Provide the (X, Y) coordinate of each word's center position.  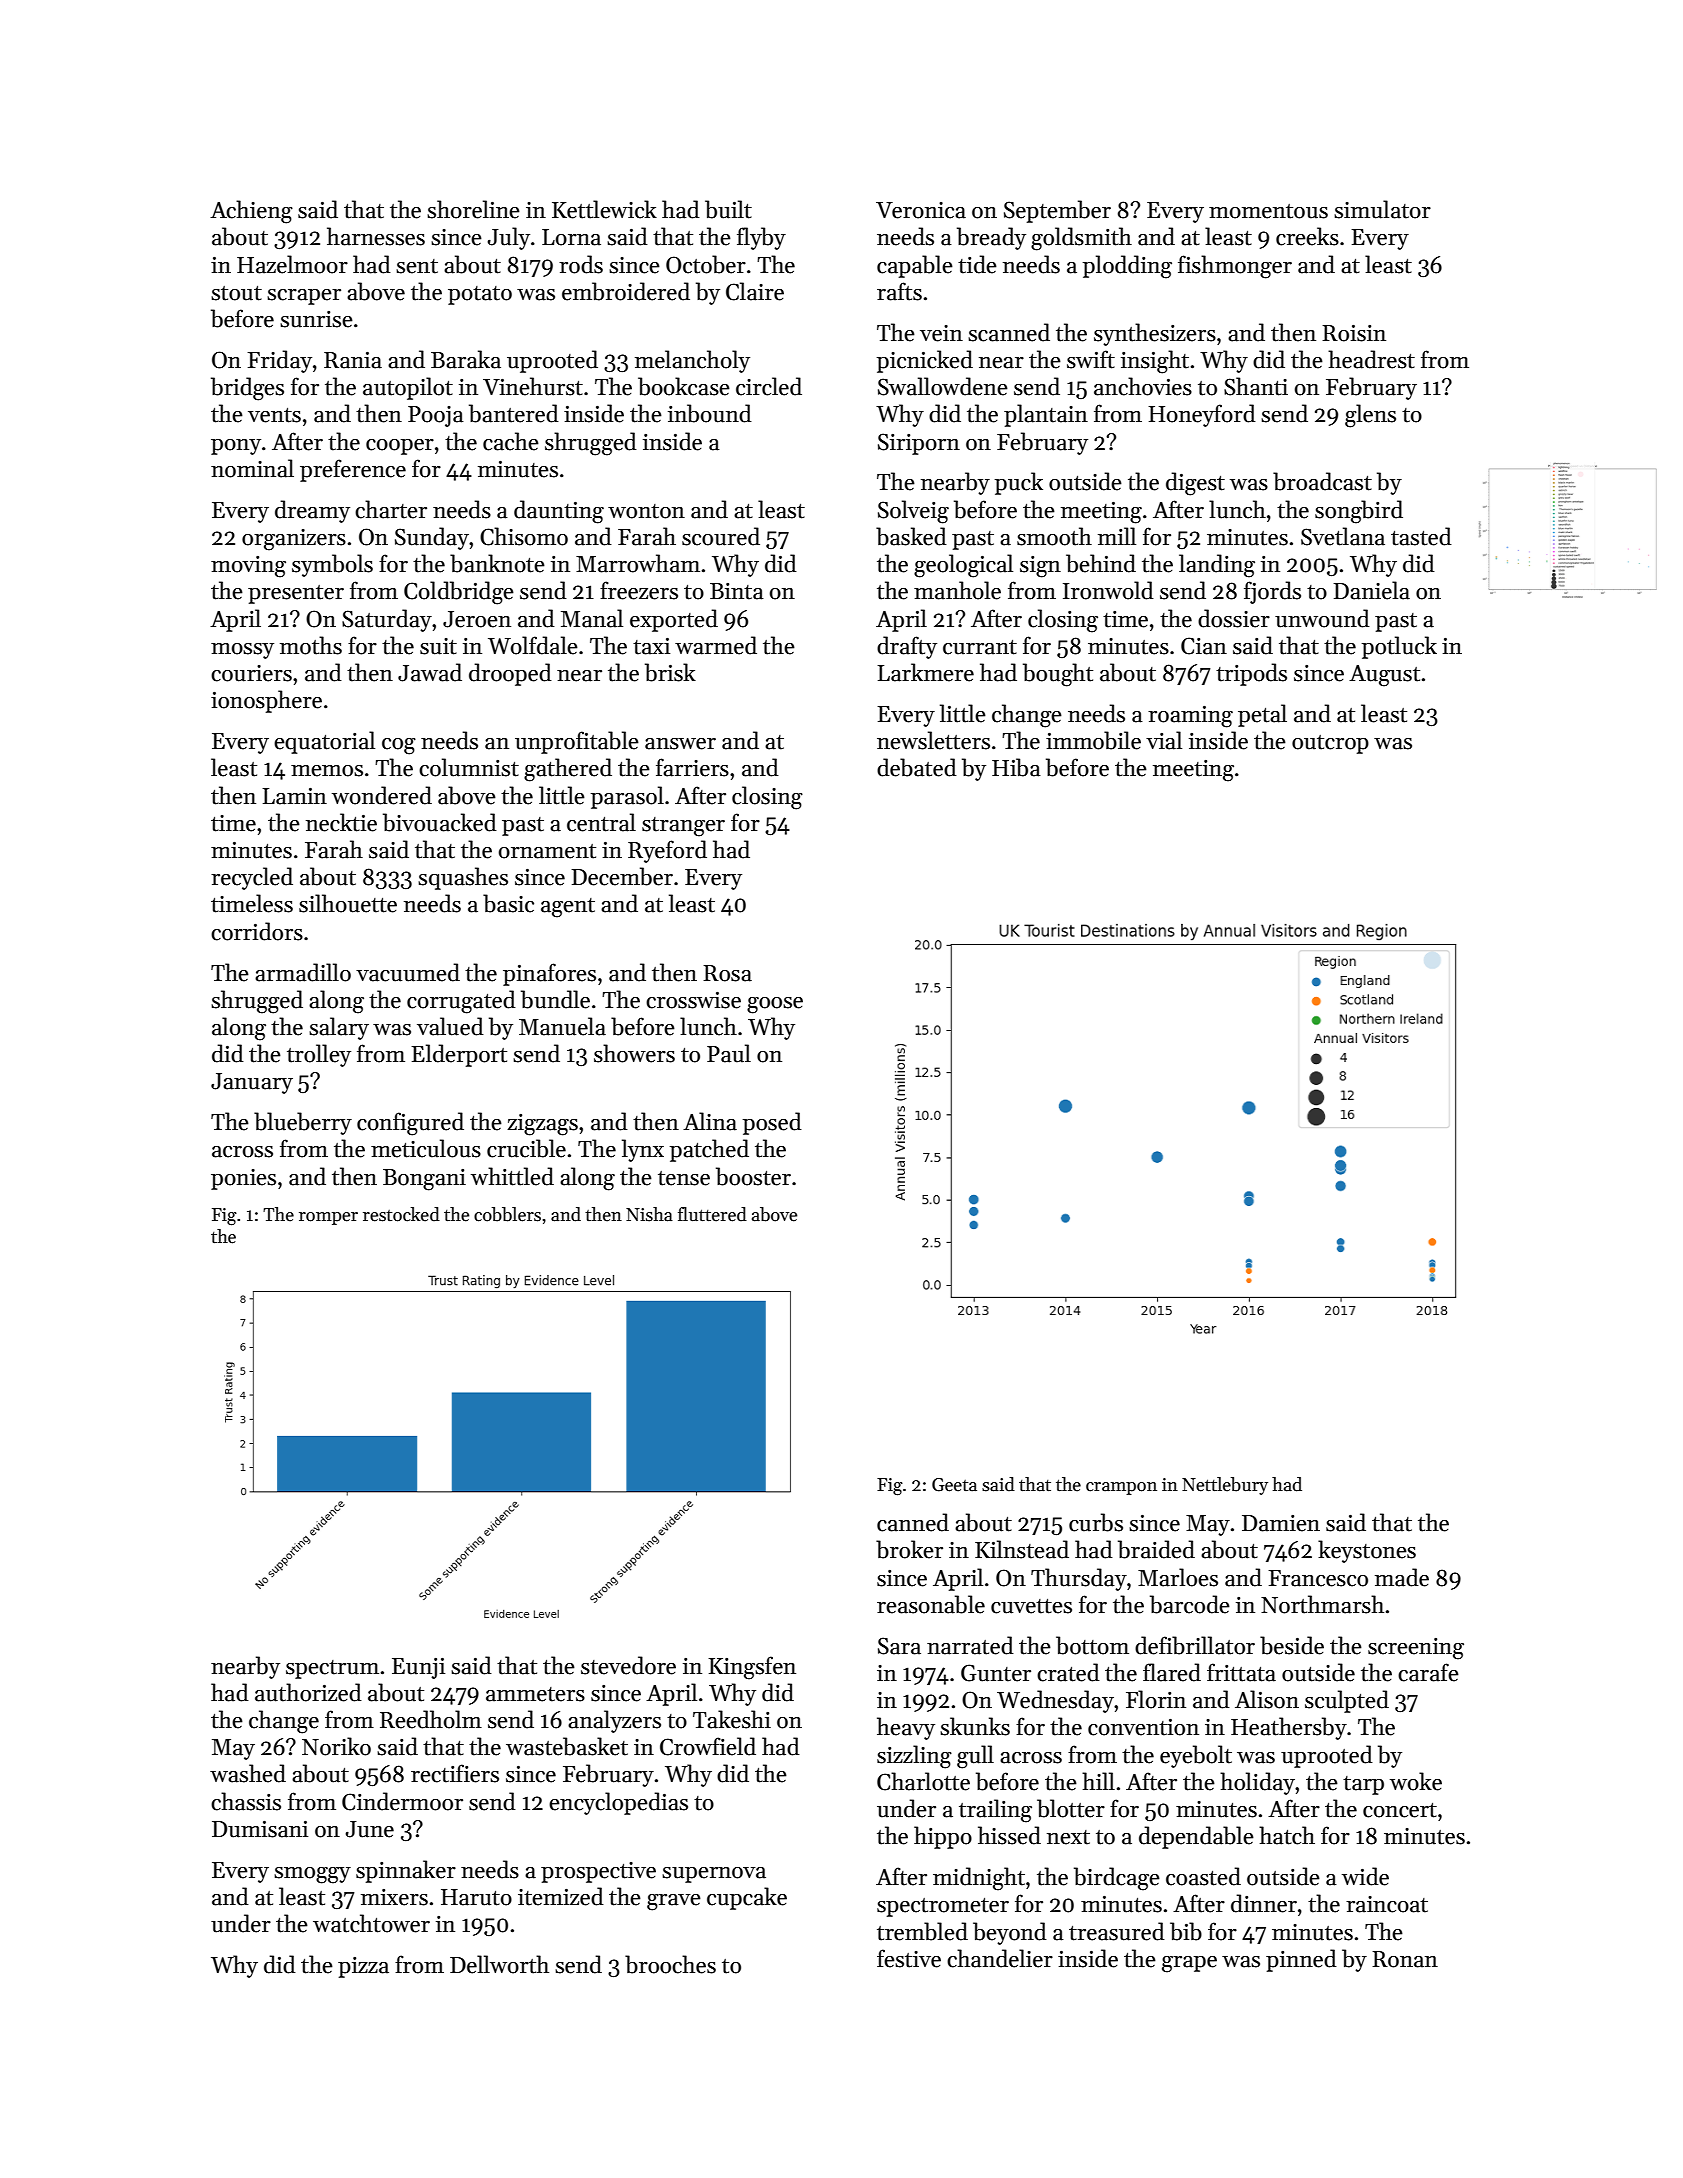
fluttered (712, 1214)
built (728, 209)
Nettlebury (1225, 1486)
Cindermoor (402, 1801)
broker (909, 1549)
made (1402, 1577)
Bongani (424, 1180)
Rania (353, 360)
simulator (1382, 209)
